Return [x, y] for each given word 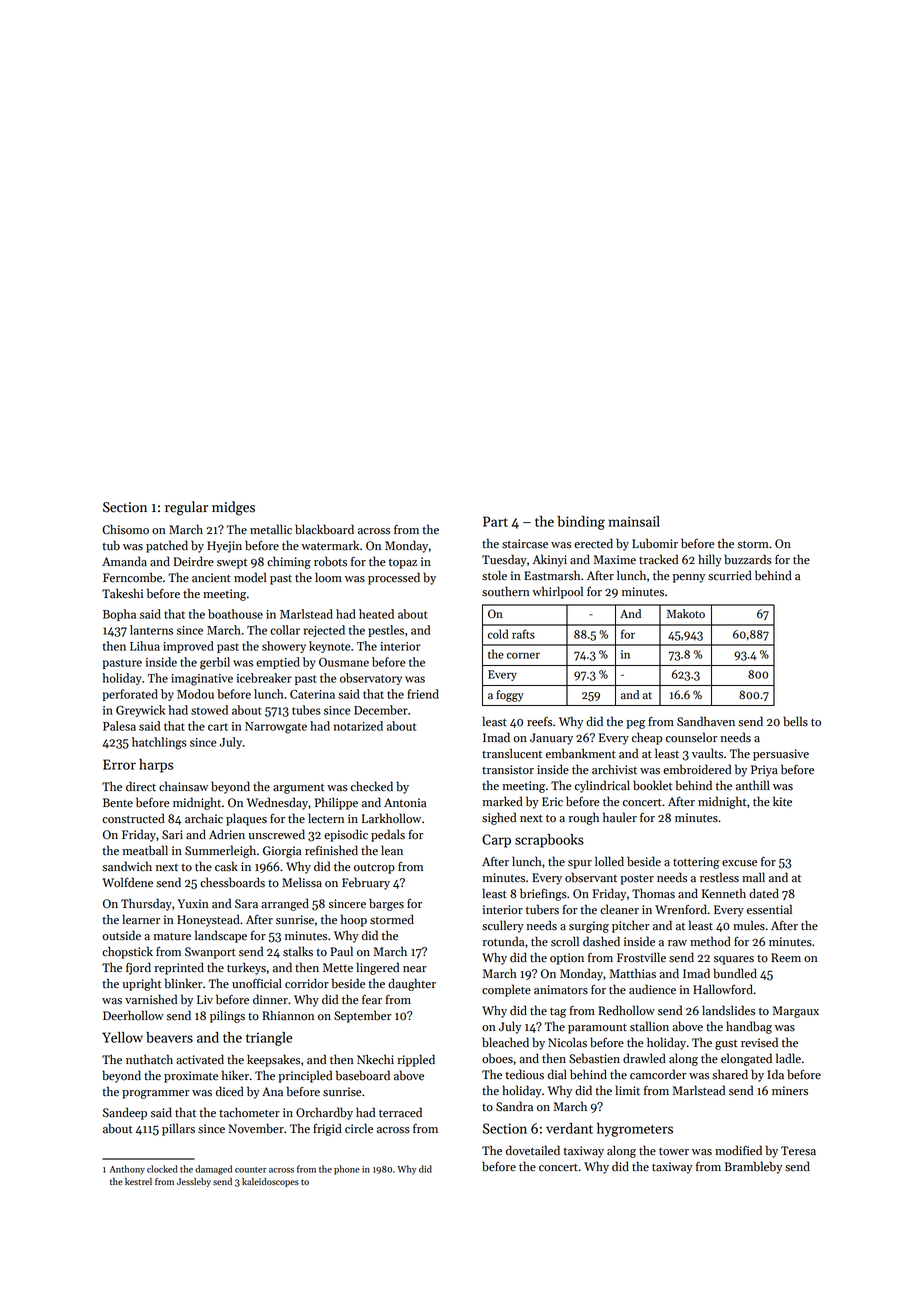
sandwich [127, 866]
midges [233, 508]
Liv [205, 999]
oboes [497, 1058]
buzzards [748, 559]
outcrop [374, 869]
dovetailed [533, 1150]
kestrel [138, 1181]
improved [188, 647]
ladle [788, 1058]
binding [581, 523]
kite [782, 801]
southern [506, 591]
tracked [658, 559]
